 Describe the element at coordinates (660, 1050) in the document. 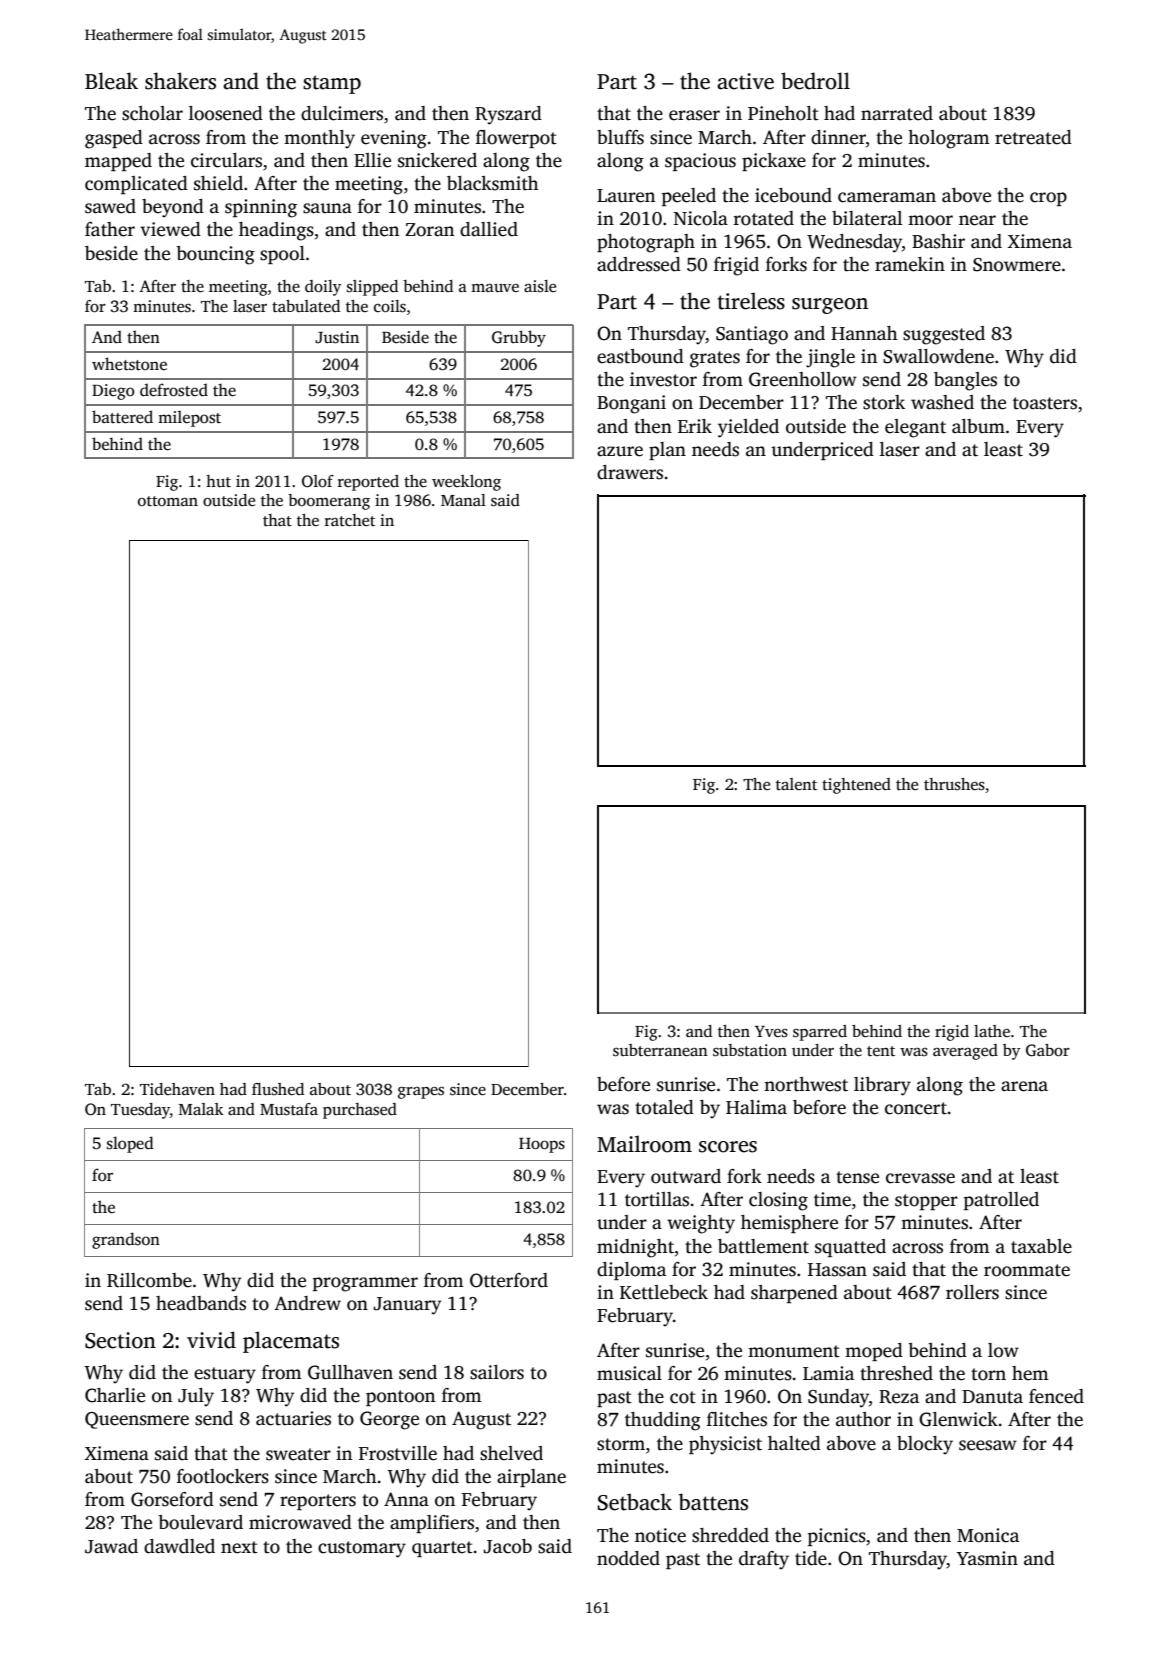

I see `subterranean` at that location.
